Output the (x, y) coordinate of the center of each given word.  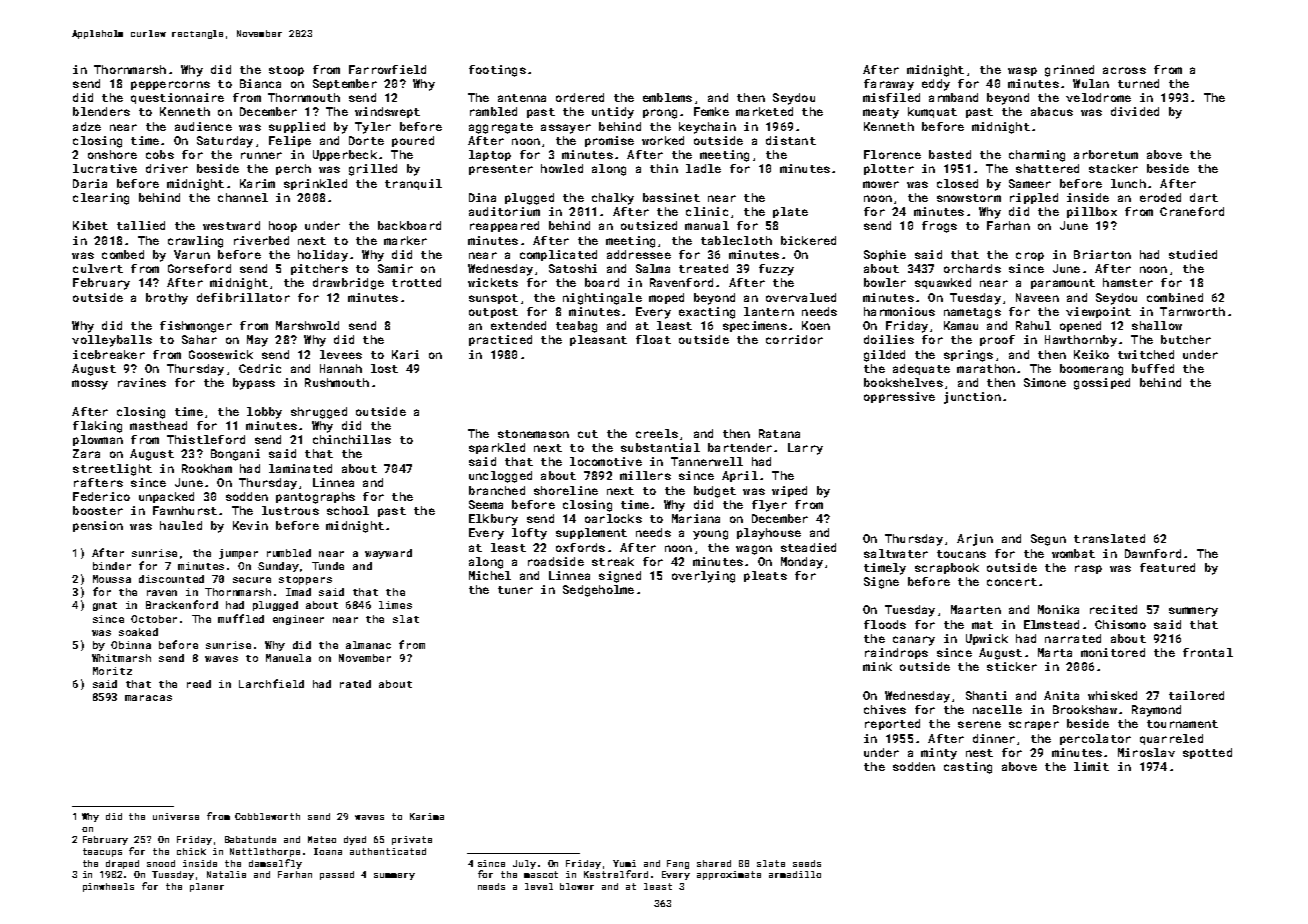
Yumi (624, 863)
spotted (1207, 753)
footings (497, 71)
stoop (286, 71)
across (1124, 70)
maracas (148, 698)
